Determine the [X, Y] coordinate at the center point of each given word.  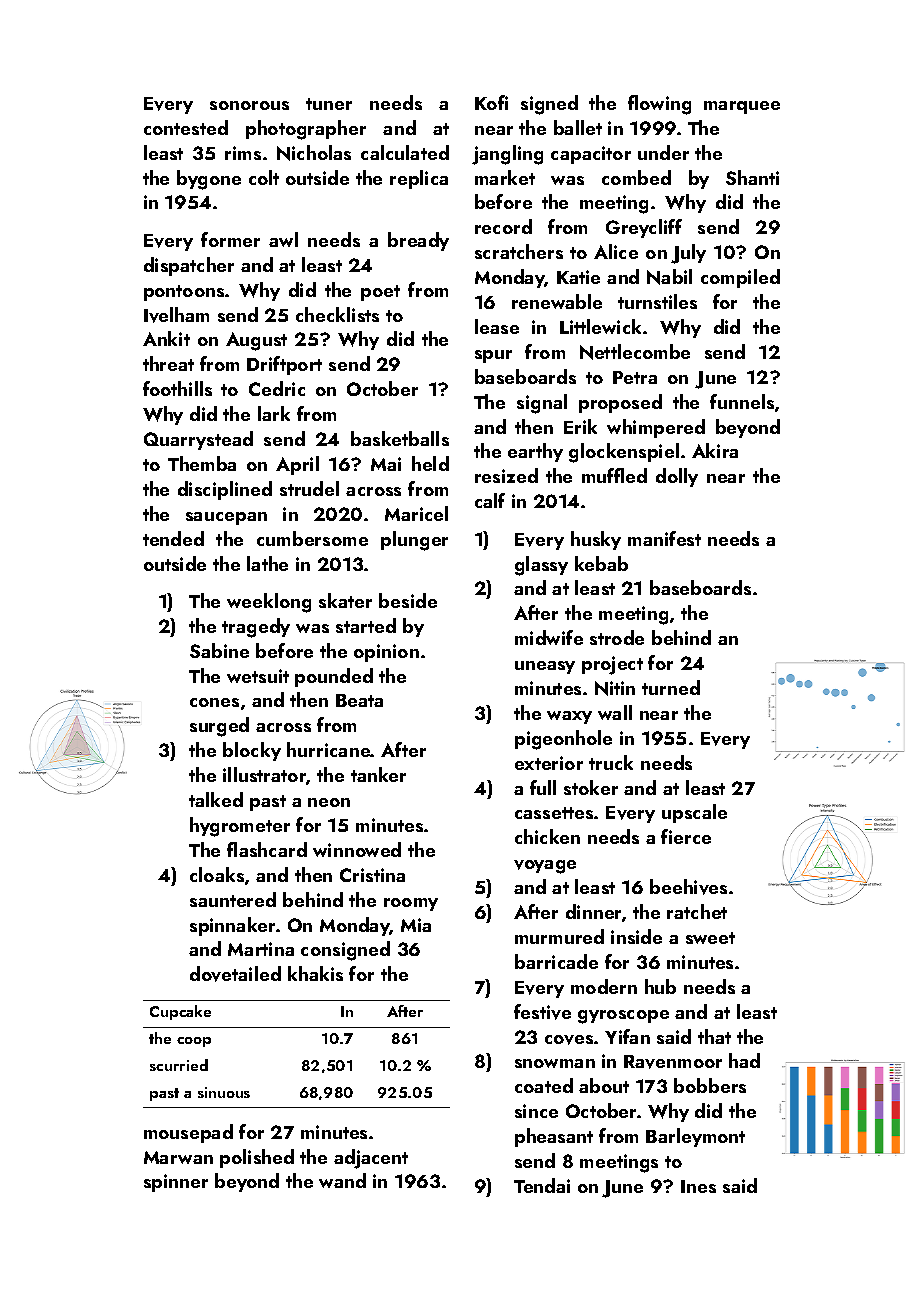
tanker [378, 774]
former [230, 239]
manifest [664, 538]
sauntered [233, 899]
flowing [659, 105]
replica [419, 179]
